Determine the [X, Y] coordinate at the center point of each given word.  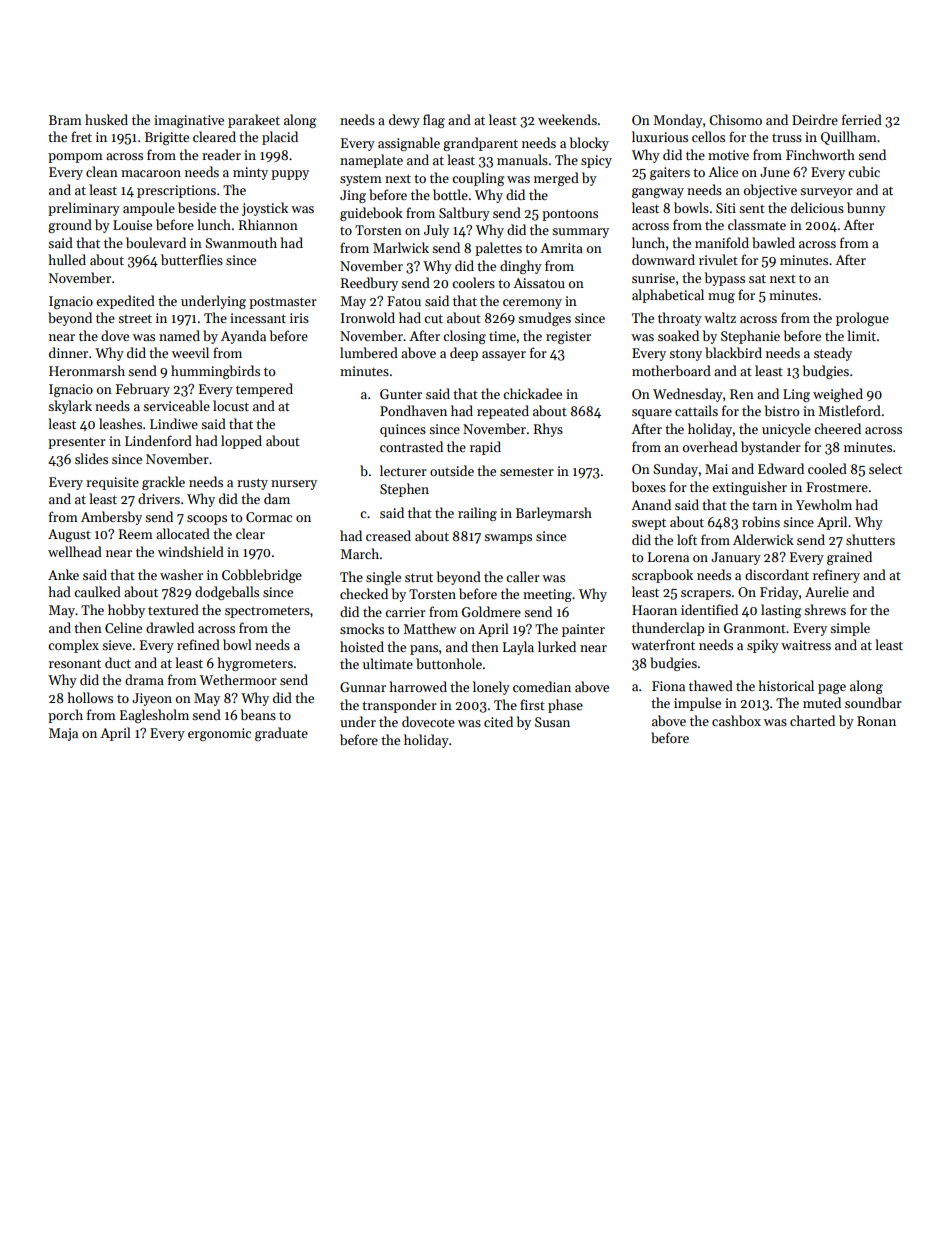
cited [498, 721]
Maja [63, 734]
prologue [862, 319]
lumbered [369, 352]
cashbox [736, 720]
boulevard [156, 242]
